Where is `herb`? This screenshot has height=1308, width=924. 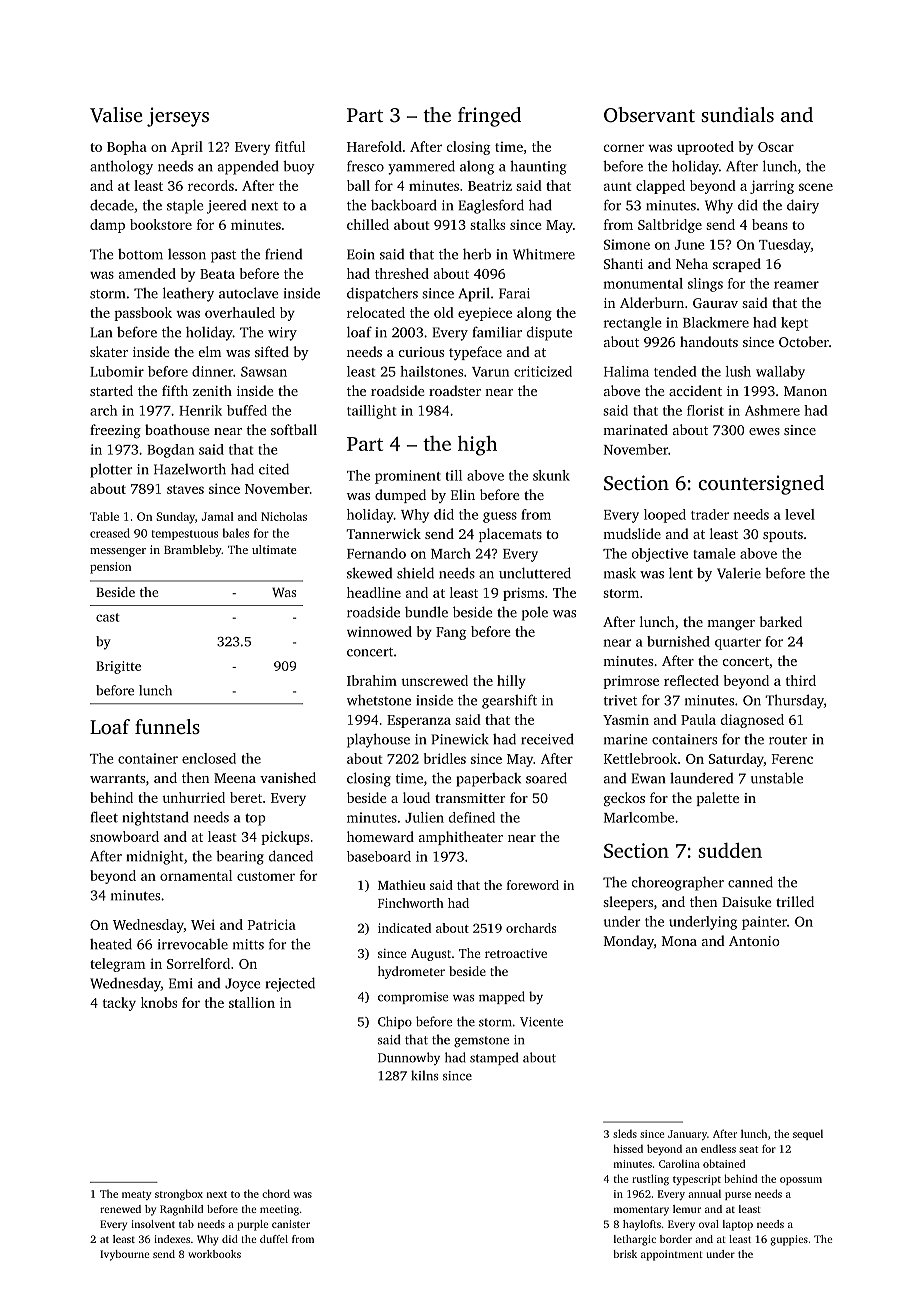 herb is located at coordinates (477, 254).
